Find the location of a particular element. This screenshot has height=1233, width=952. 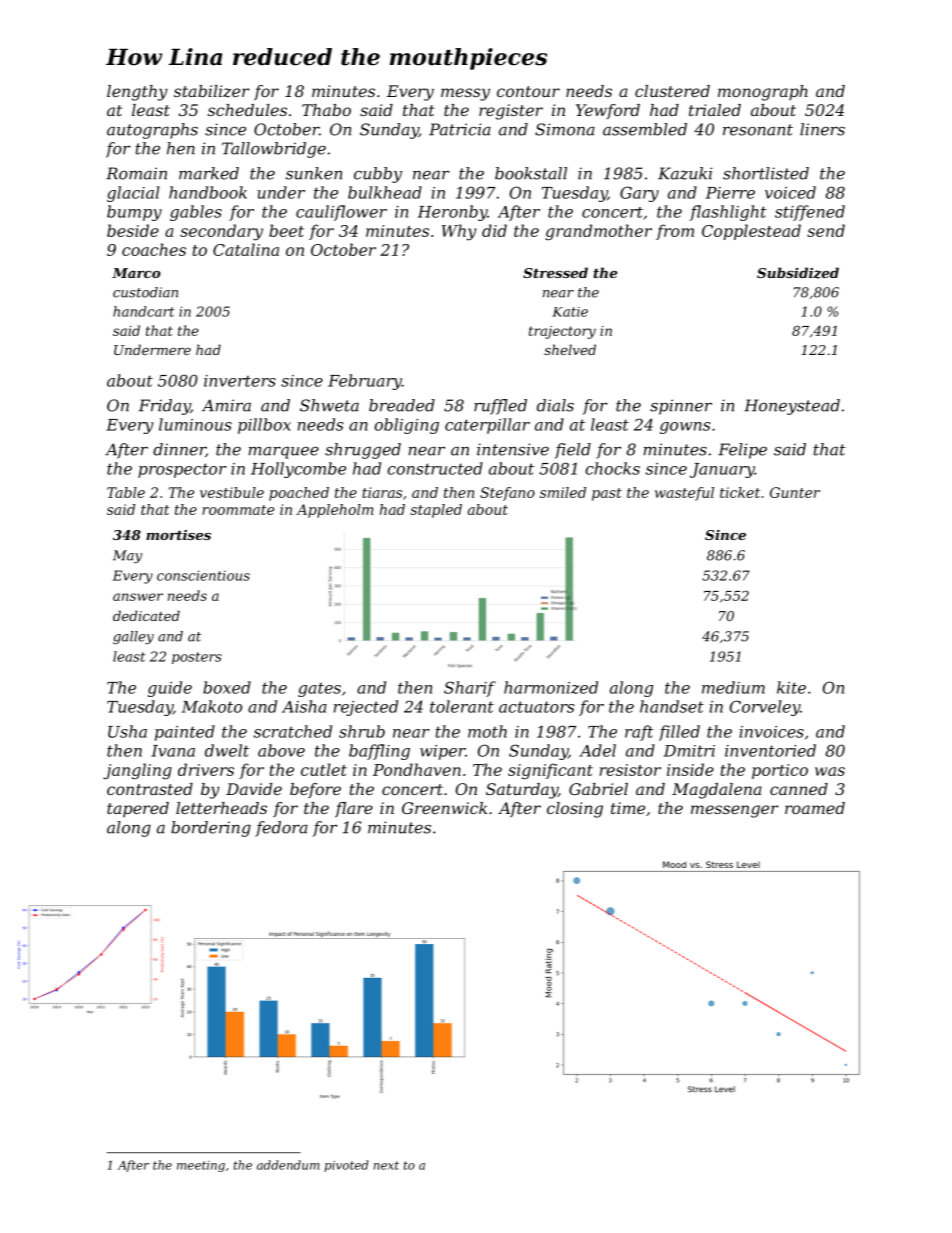

tapered is located at coordinates (138, 809).
